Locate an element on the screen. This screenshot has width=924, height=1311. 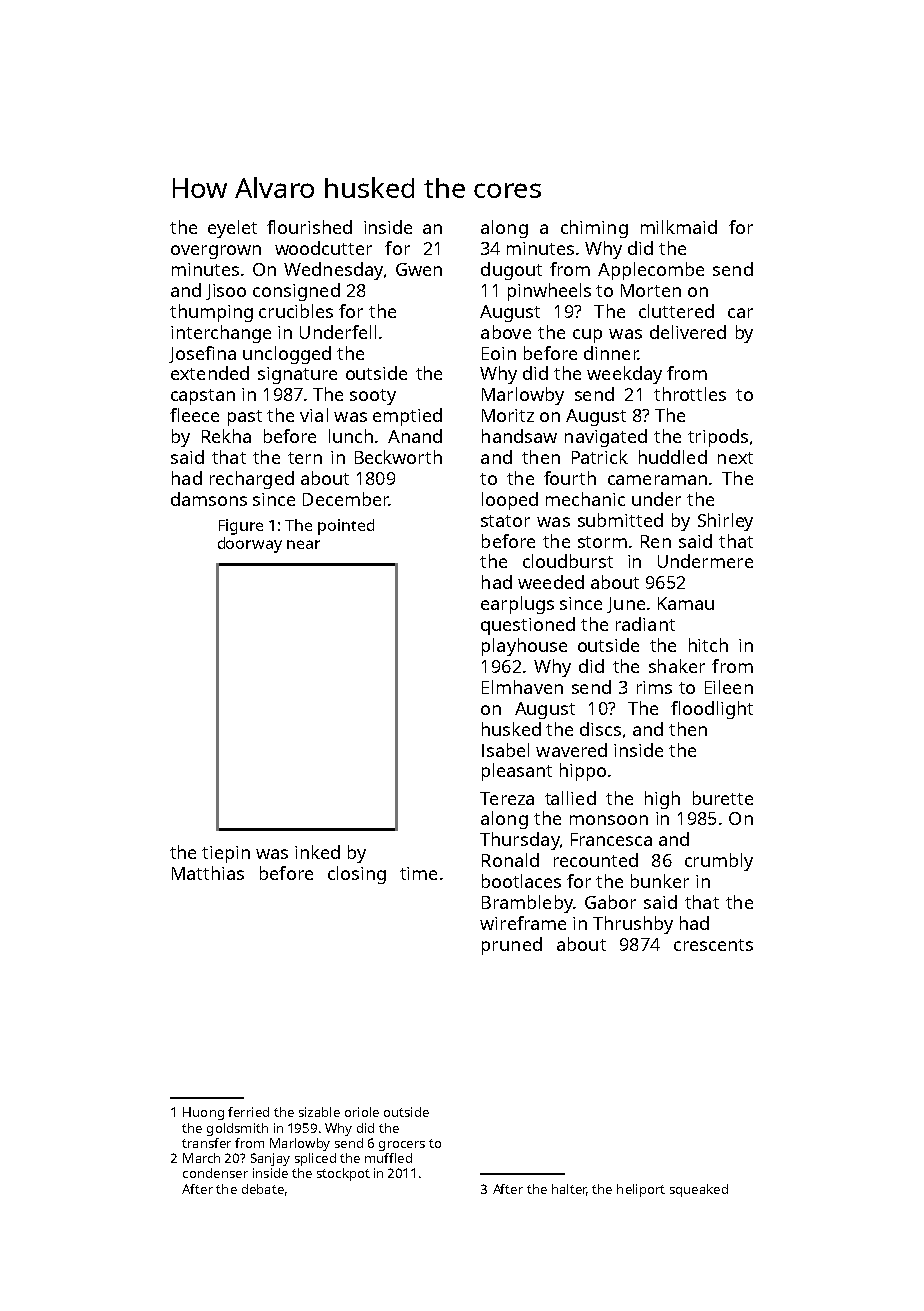
milkmaid is located at coordinates (679, 227).
